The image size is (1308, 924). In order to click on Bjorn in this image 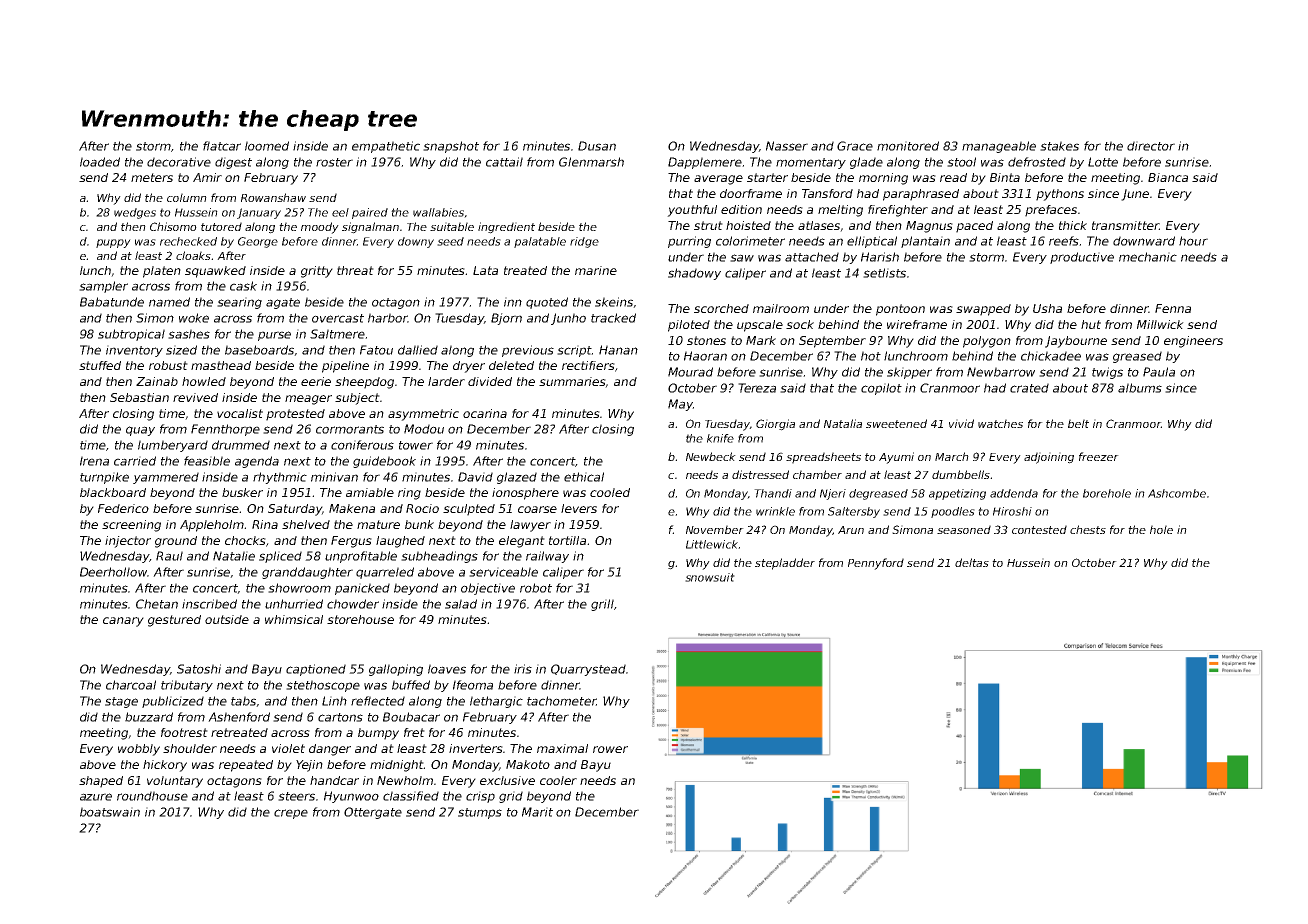, I will do `click(506, 319)`.
